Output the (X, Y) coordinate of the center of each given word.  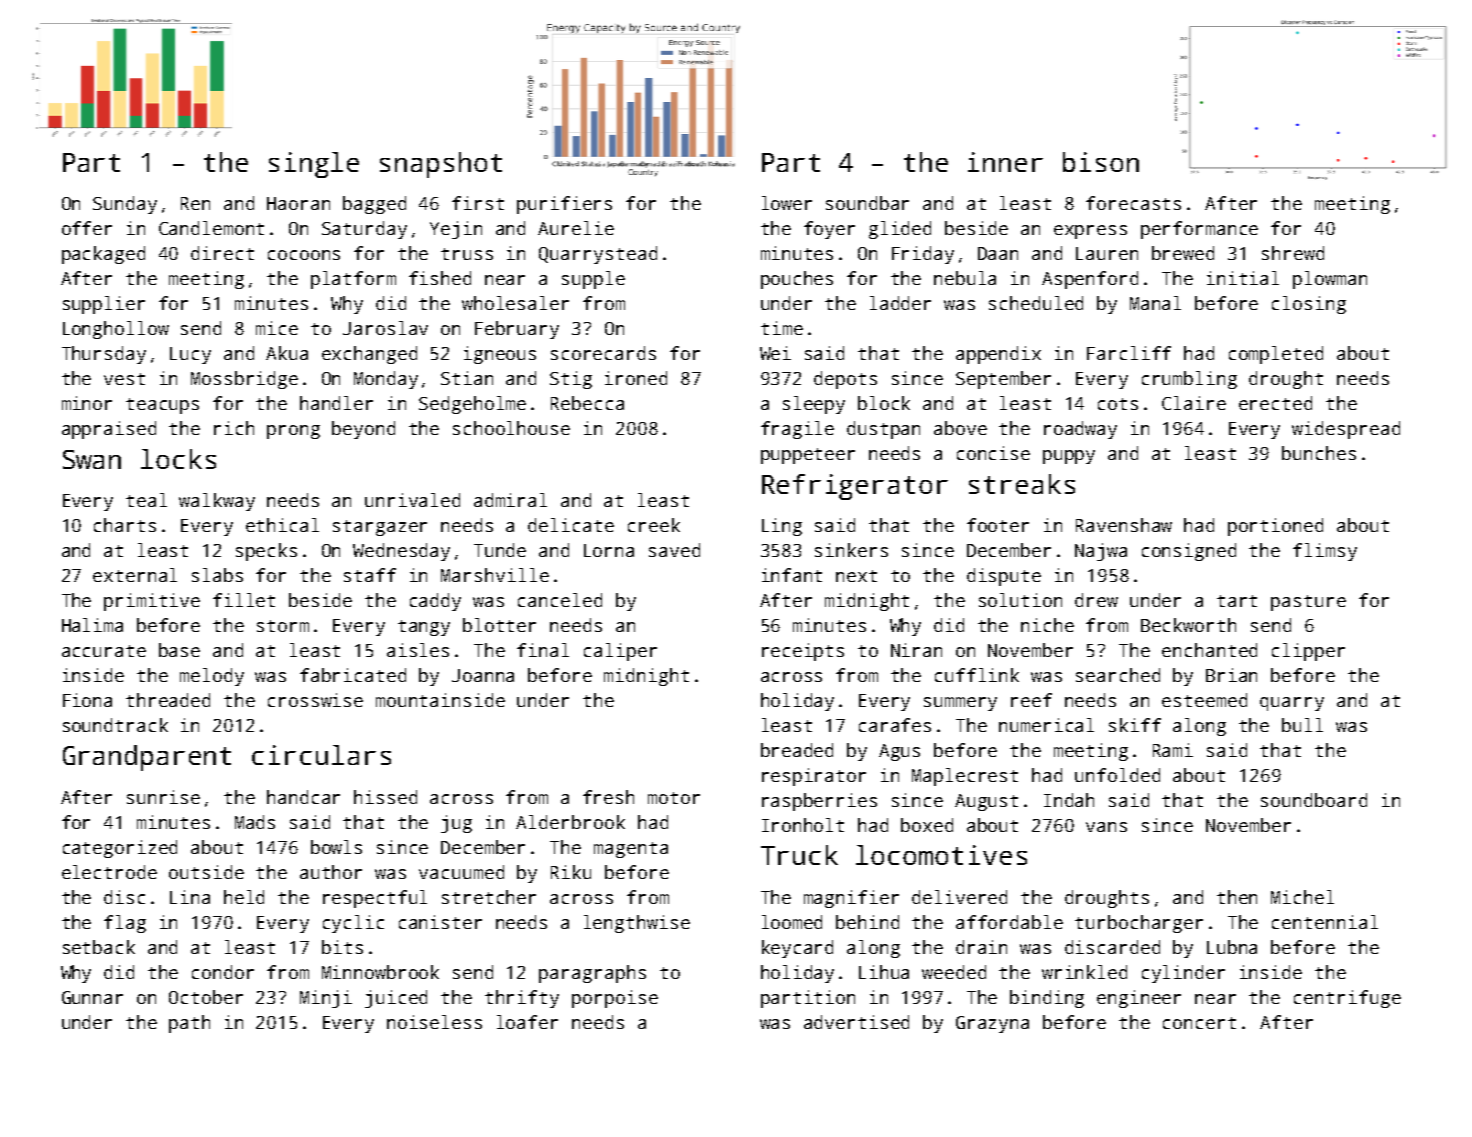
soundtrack (115, 725)
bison (1101, 162)
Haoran (298, 203)
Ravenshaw (1124, 525)
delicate (571, 525)
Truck (799, 855)
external (135, 575)
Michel (1302, 897)
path (189, 1024)
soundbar (867, 203)
